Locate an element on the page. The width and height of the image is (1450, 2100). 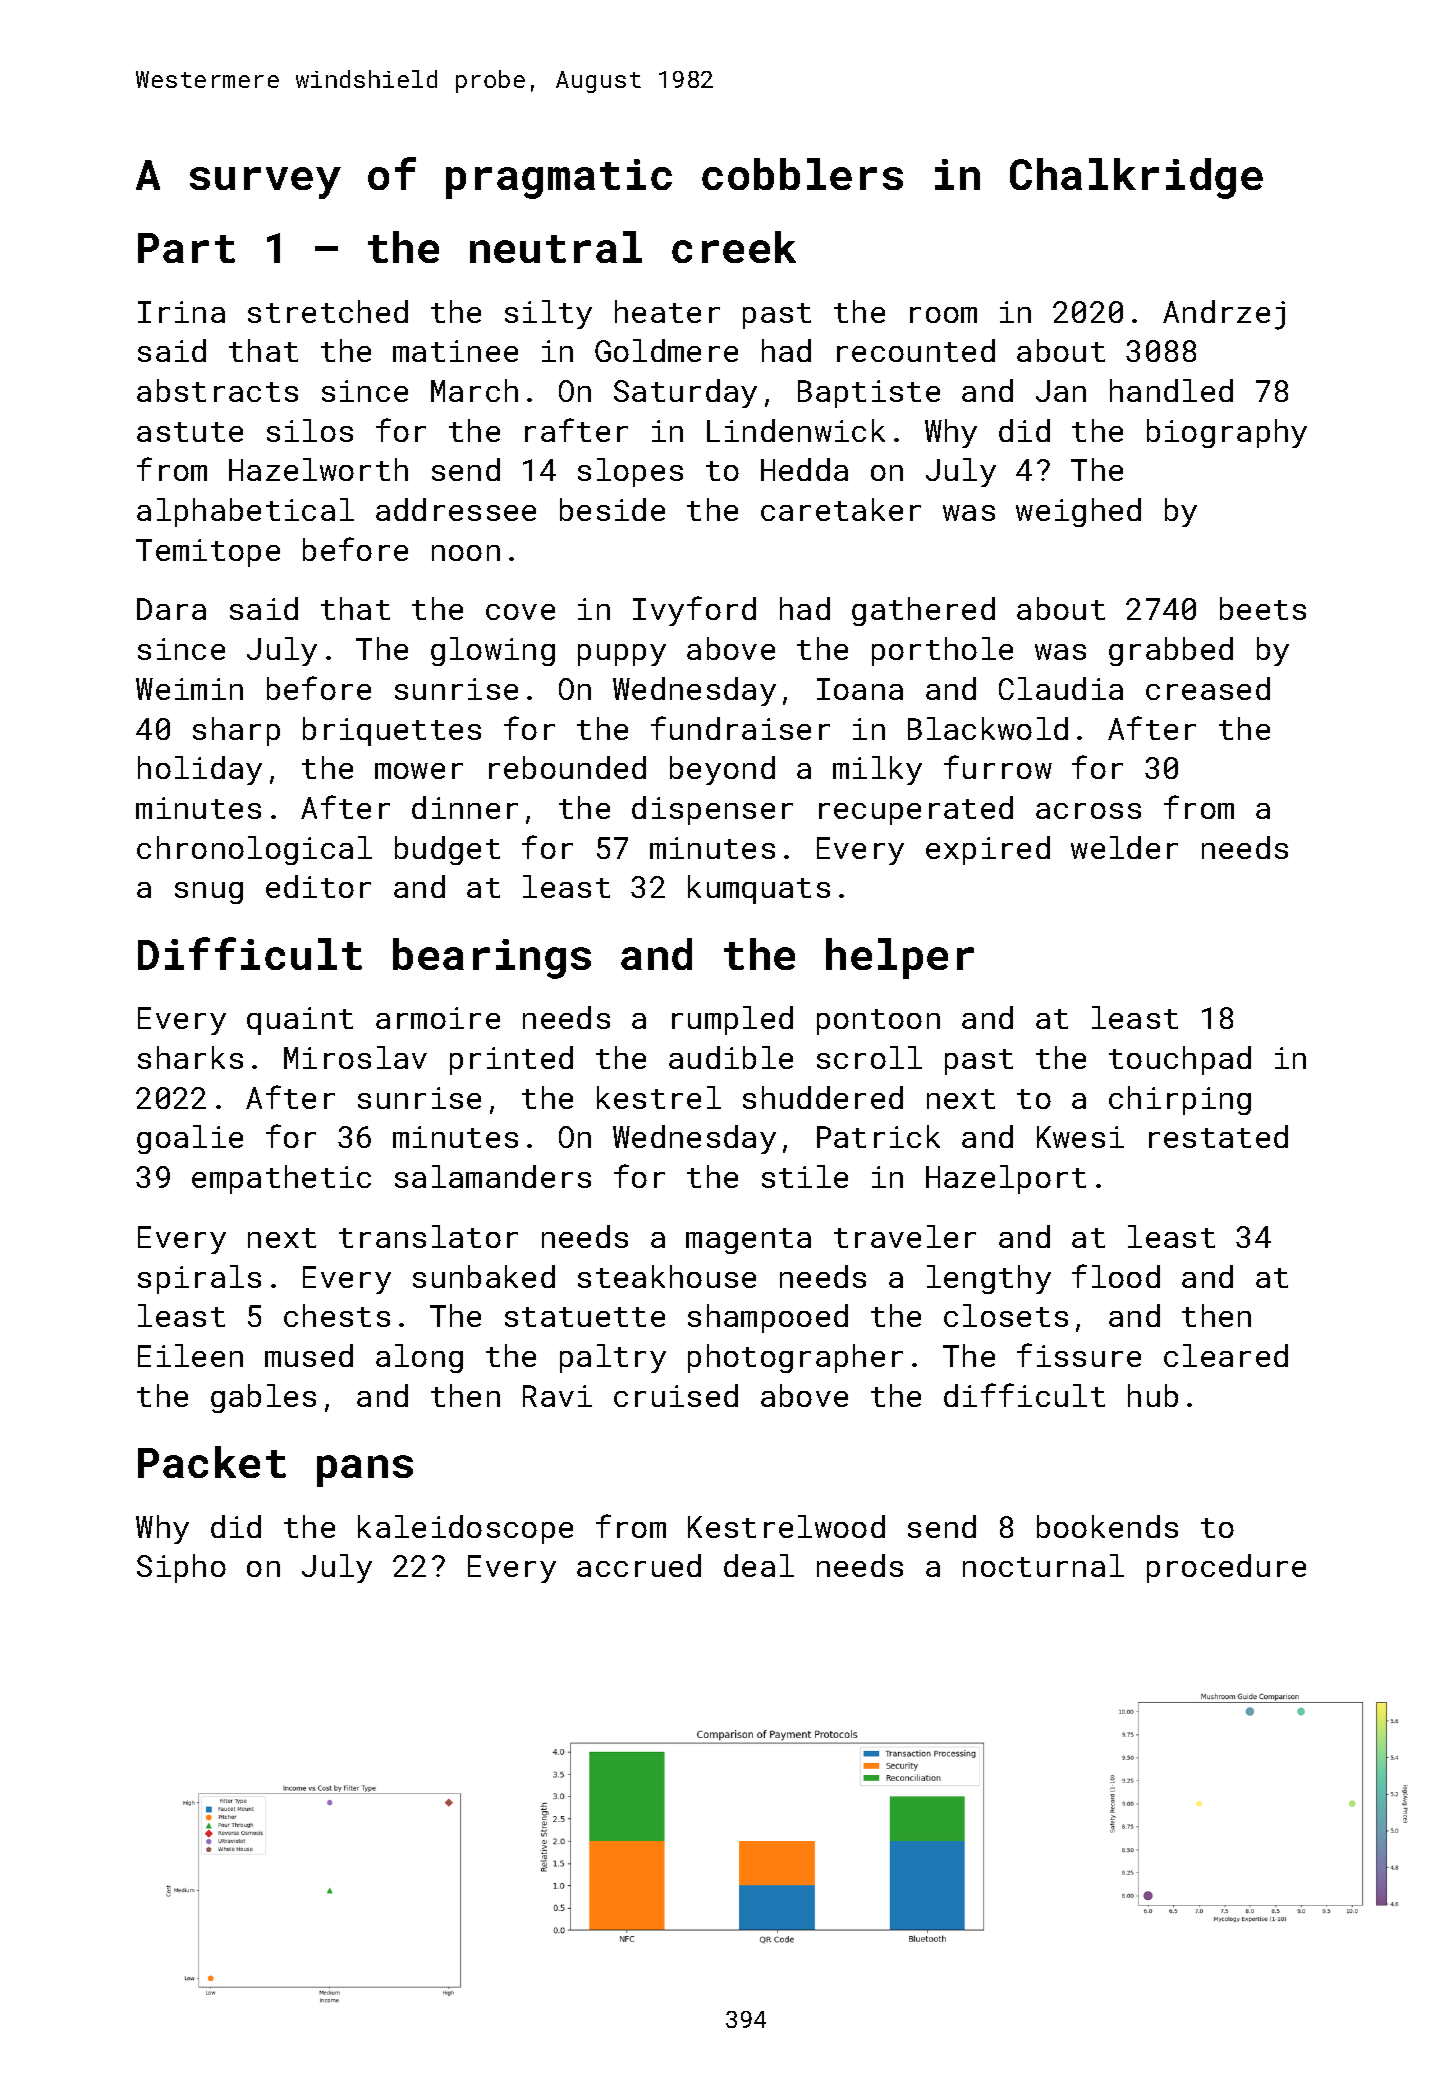
Sipho is located at coordinates (181, 1568).
